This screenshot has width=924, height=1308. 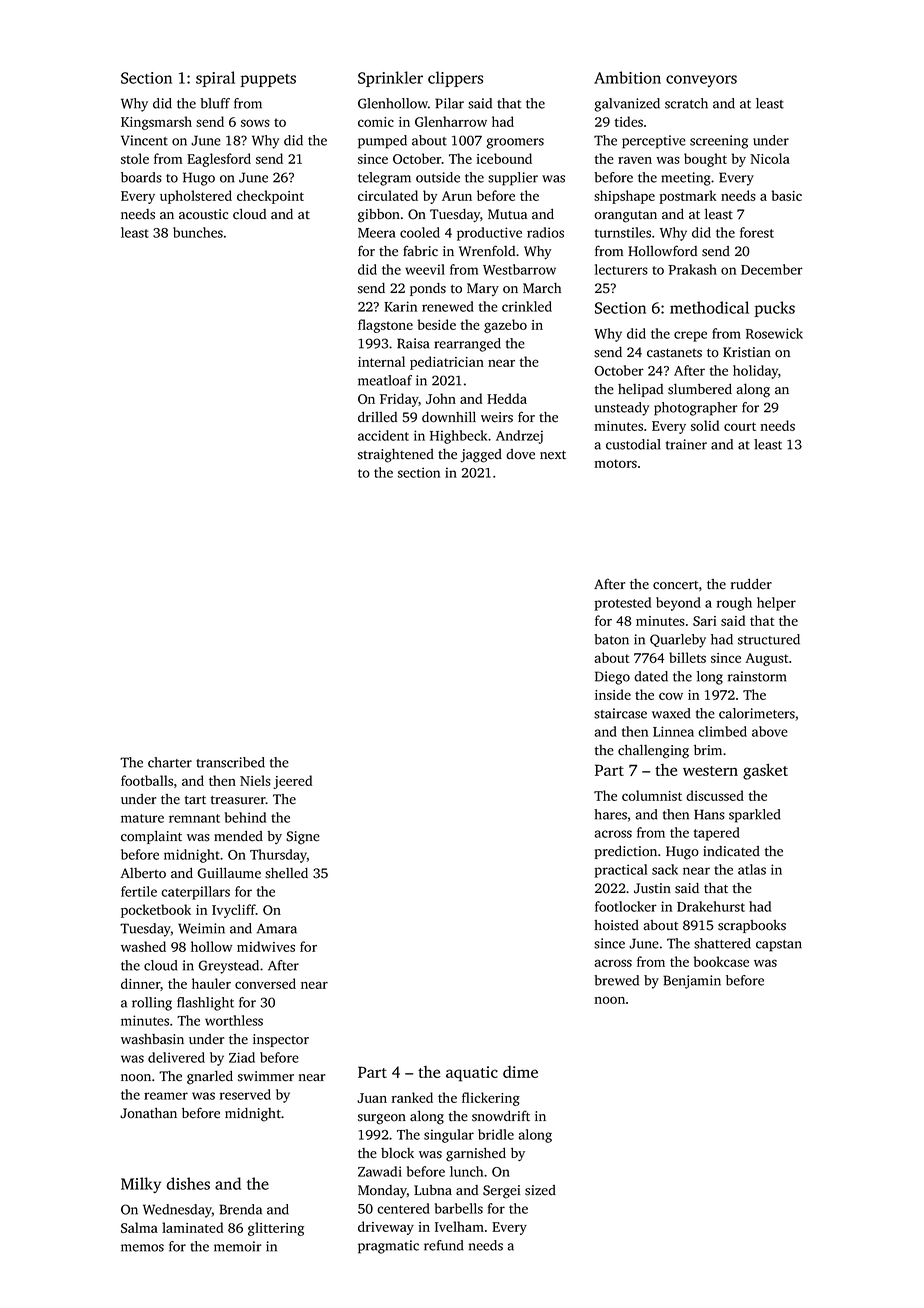 I want to click on jagged, so click(x=481, y=456).
